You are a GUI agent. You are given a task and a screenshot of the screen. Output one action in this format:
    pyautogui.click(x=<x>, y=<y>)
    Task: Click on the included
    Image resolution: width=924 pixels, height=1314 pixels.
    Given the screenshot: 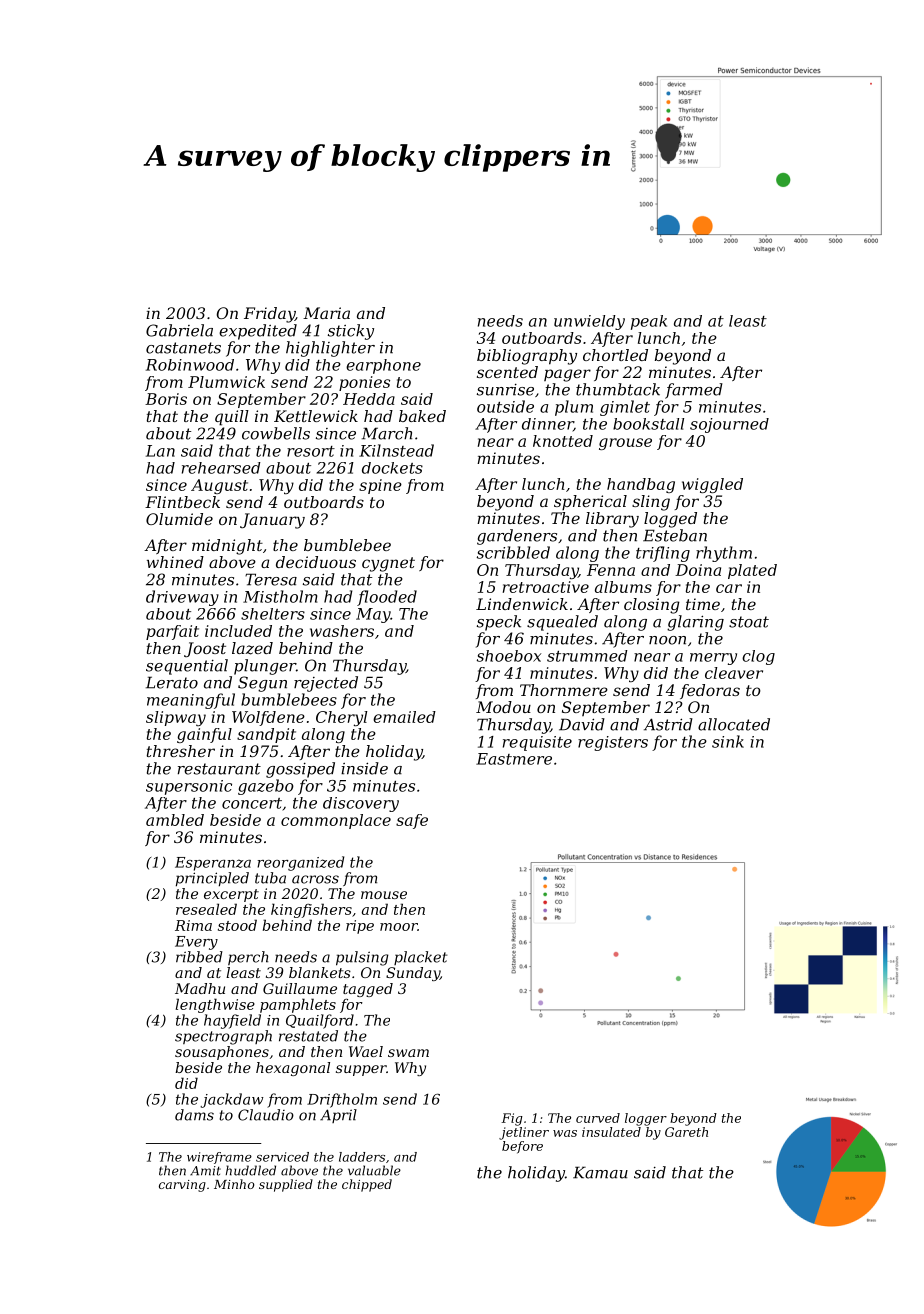 What is the action you would take?
    pyautogui.click(x=238, y=631)
